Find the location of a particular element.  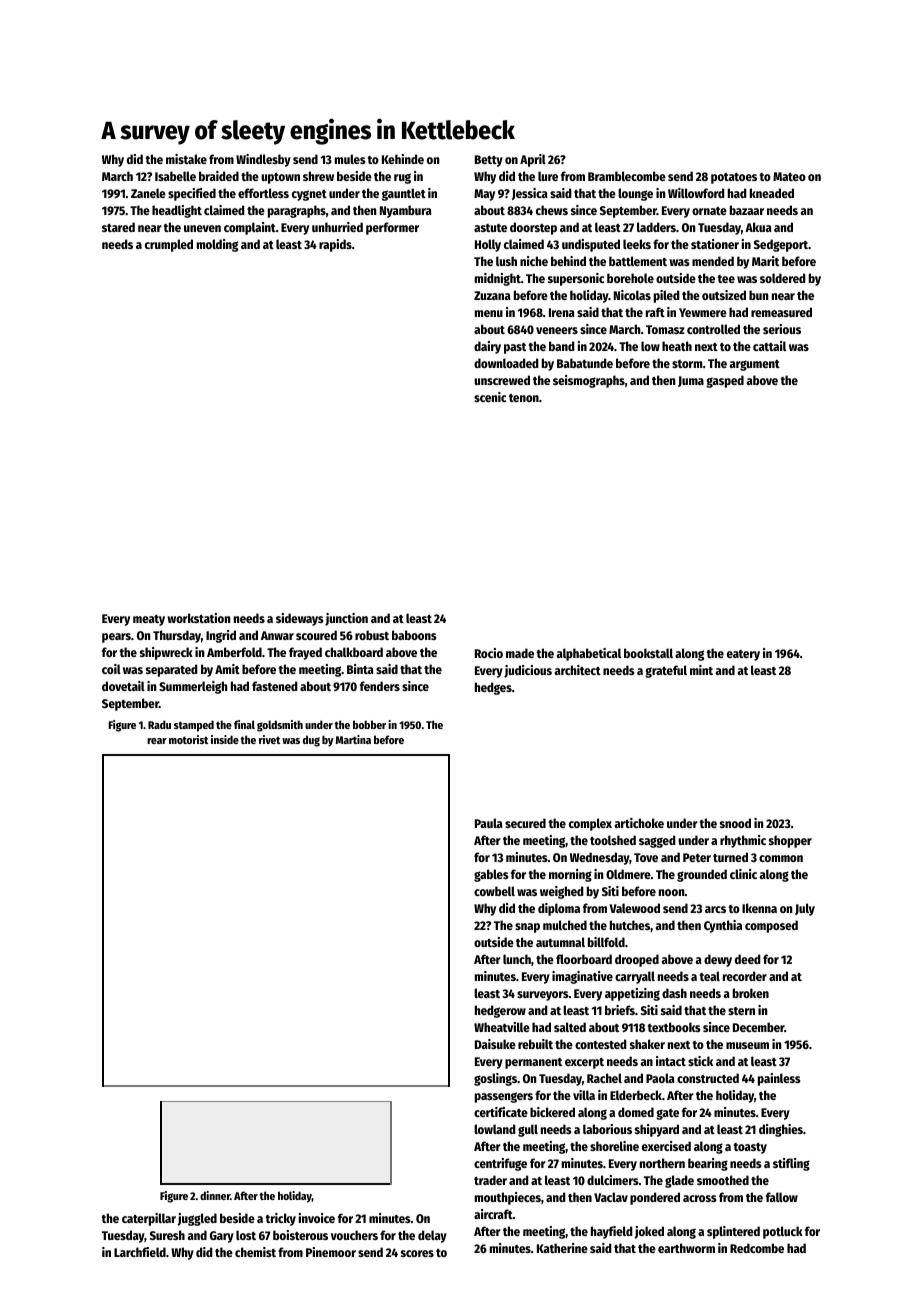

stifling is located at coordinates (791, 1164).
